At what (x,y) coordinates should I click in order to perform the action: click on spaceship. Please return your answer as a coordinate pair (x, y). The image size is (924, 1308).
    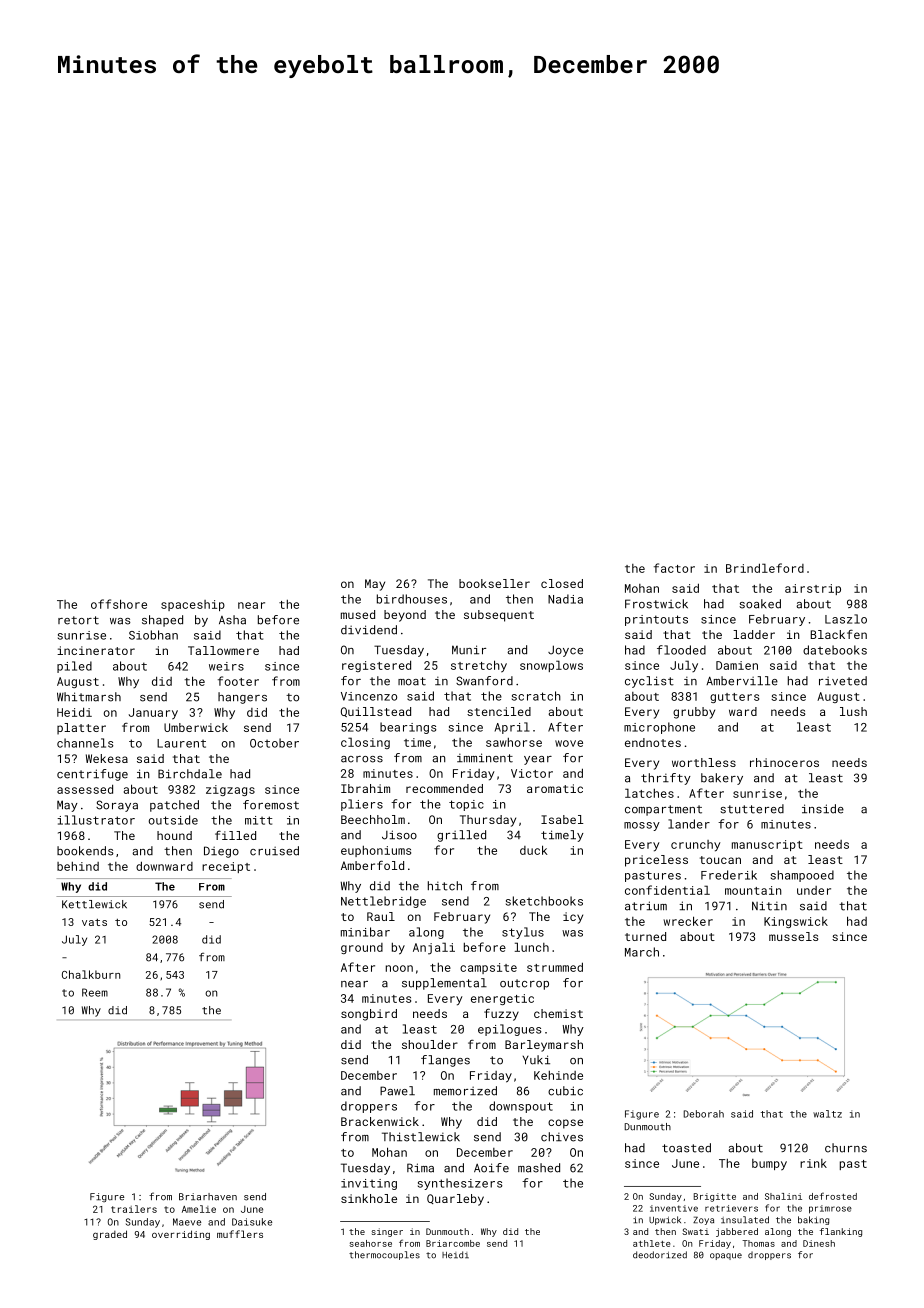
    Looking at the image, I should click on (193, 605).
